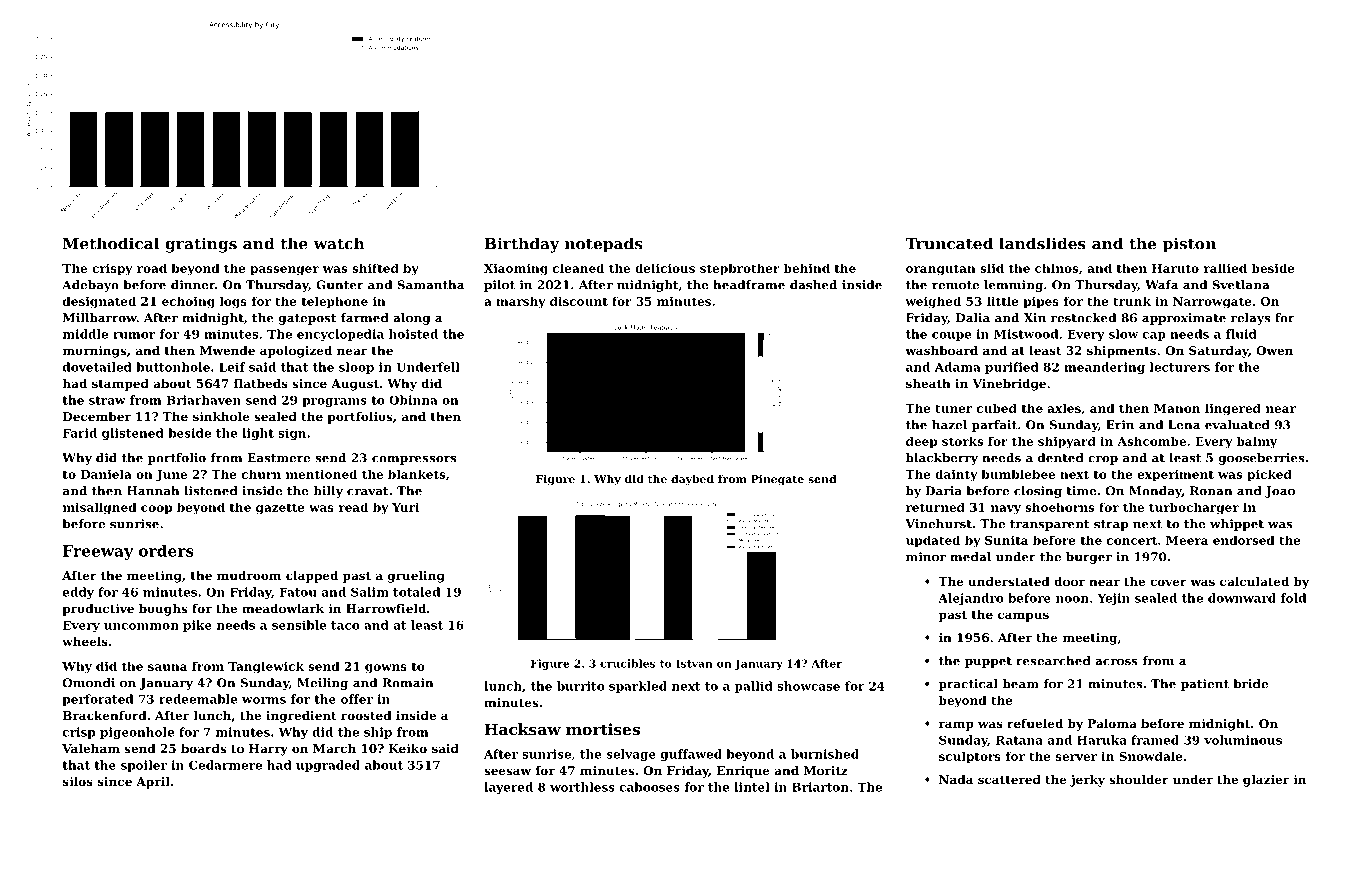  I want to click on road, so click(152, 268).
